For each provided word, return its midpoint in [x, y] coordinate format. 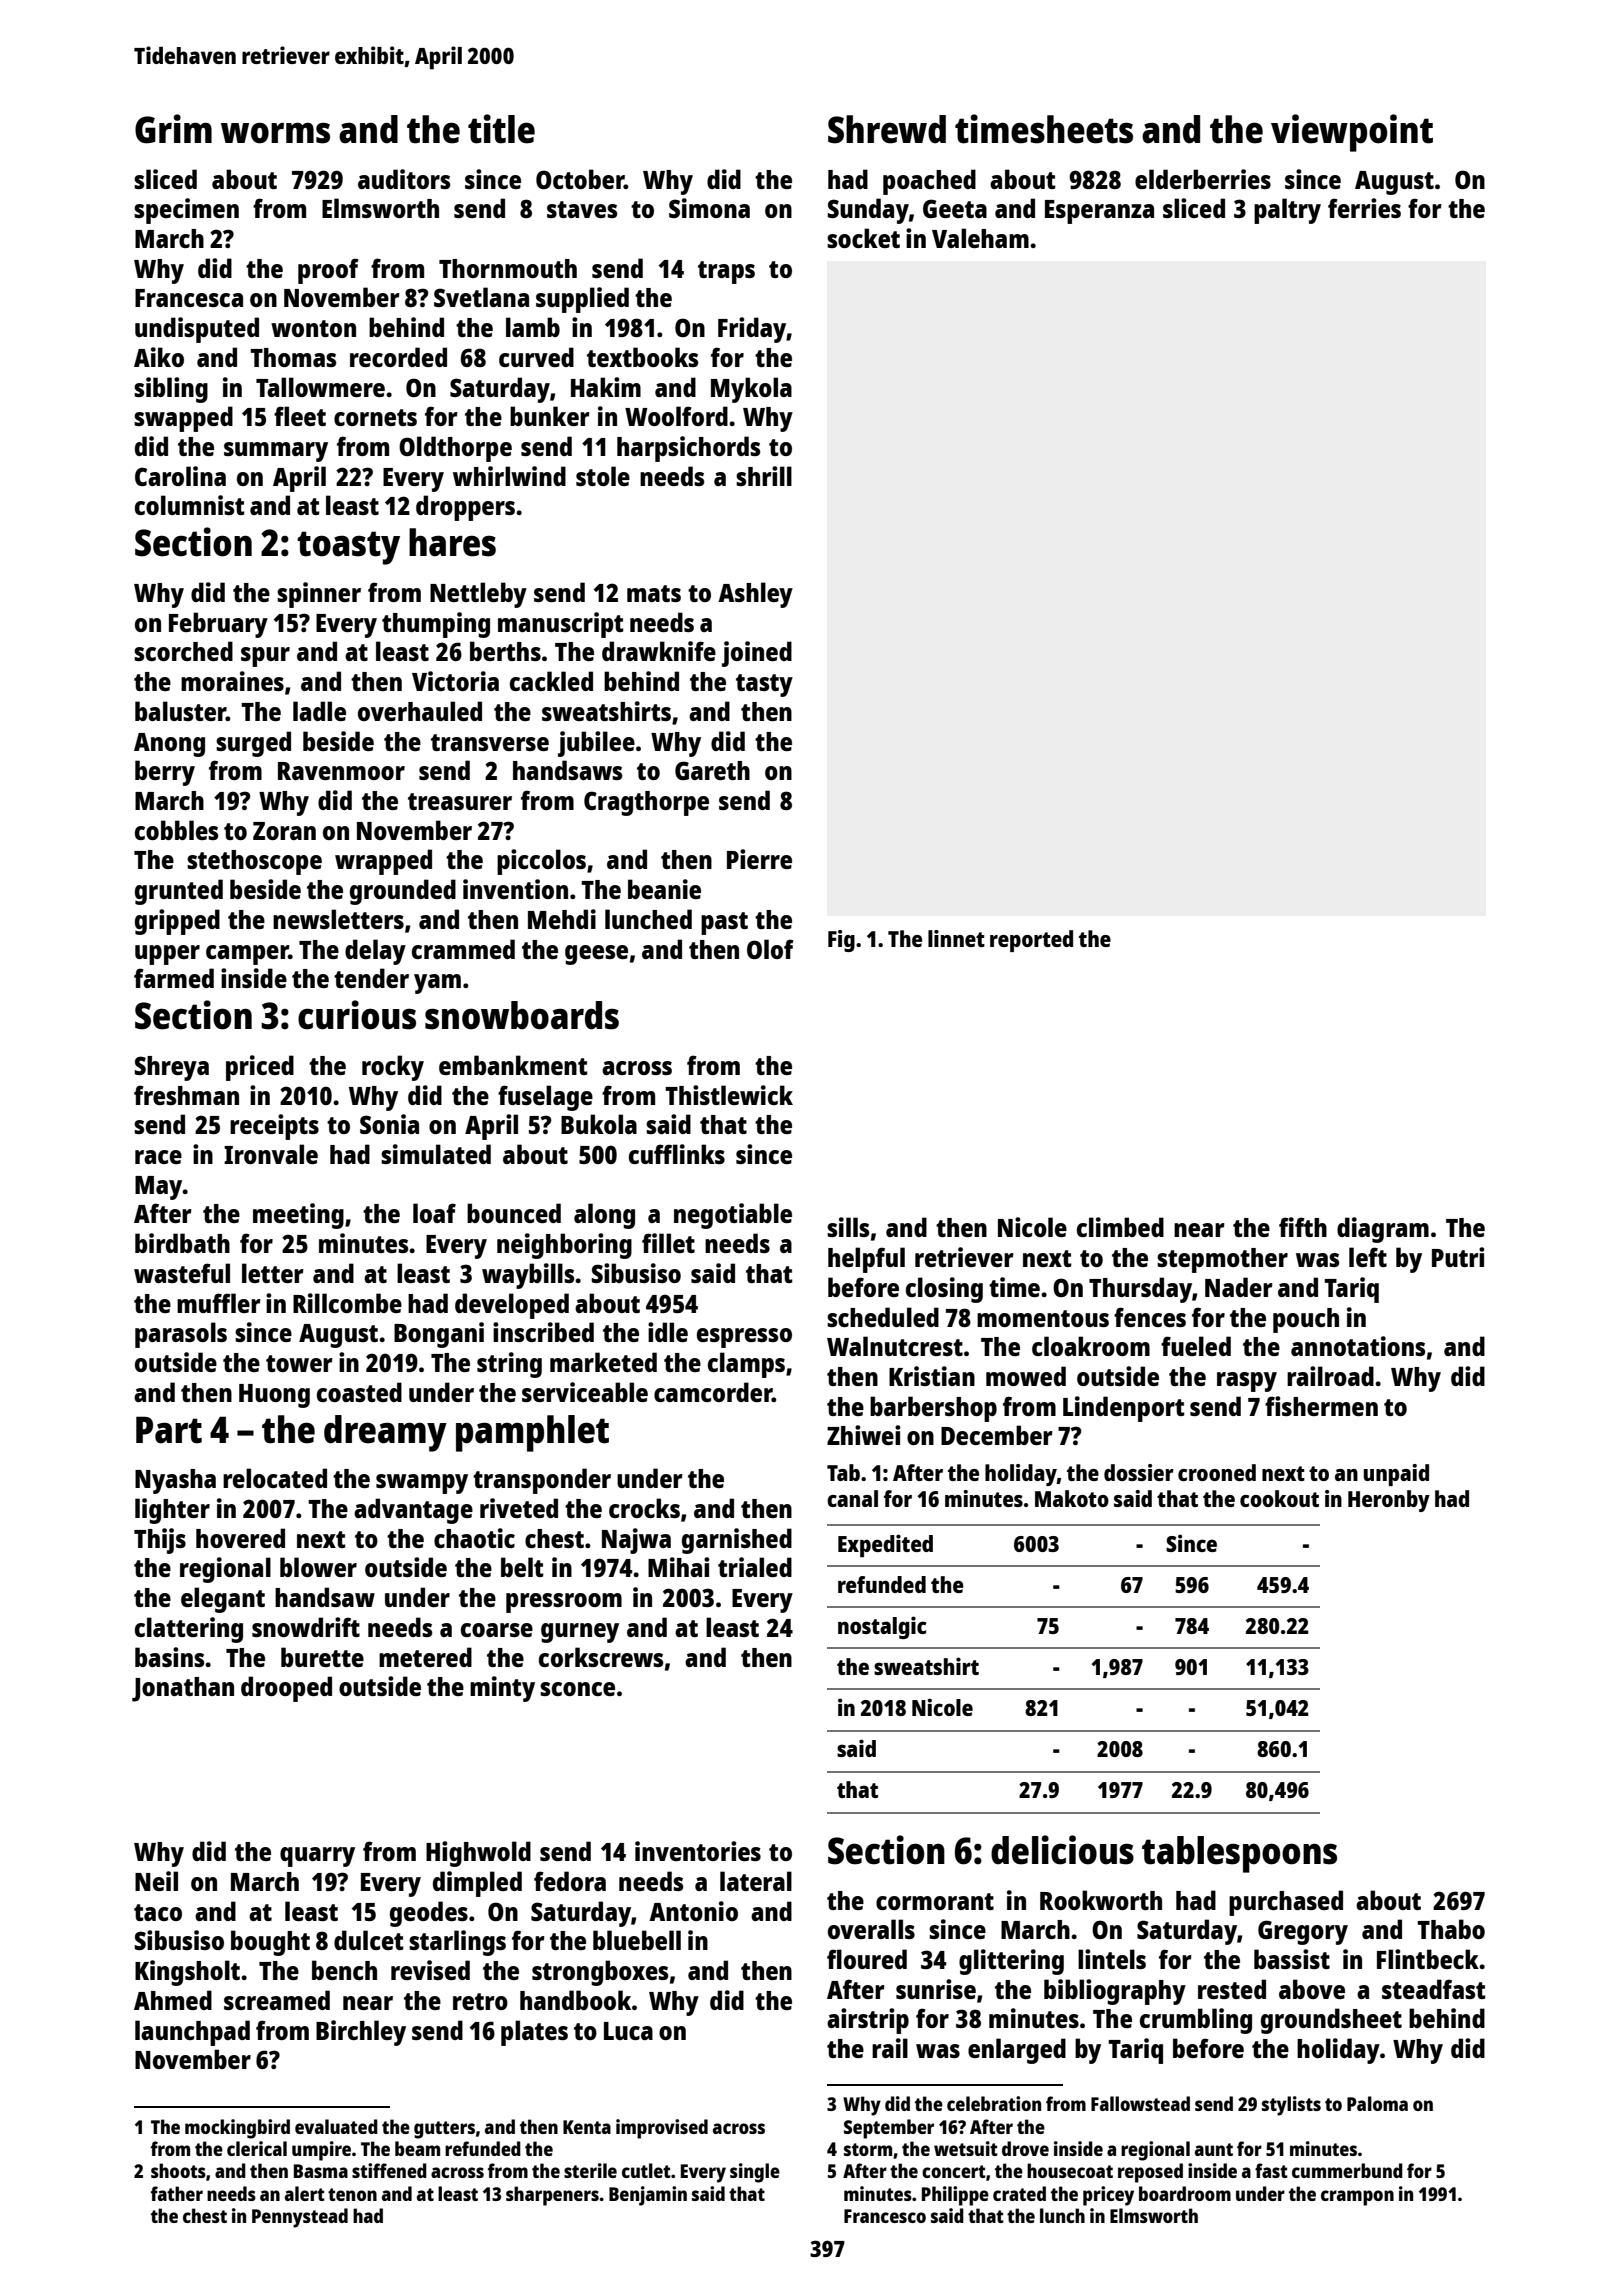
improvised [662, 2129]
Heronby [1389, 1501]
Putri [1458, 1257]
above [1312, 1989]
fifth [1303, 1227]
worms [275, 133]
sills [848, 1227]
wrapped [383, 862]
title [501, 129]
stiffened [389, 2170]
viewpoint [1352, 133]
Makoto [1072, 1498]
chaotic [474, 1538]
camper [247, 955]
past [724, 923]
